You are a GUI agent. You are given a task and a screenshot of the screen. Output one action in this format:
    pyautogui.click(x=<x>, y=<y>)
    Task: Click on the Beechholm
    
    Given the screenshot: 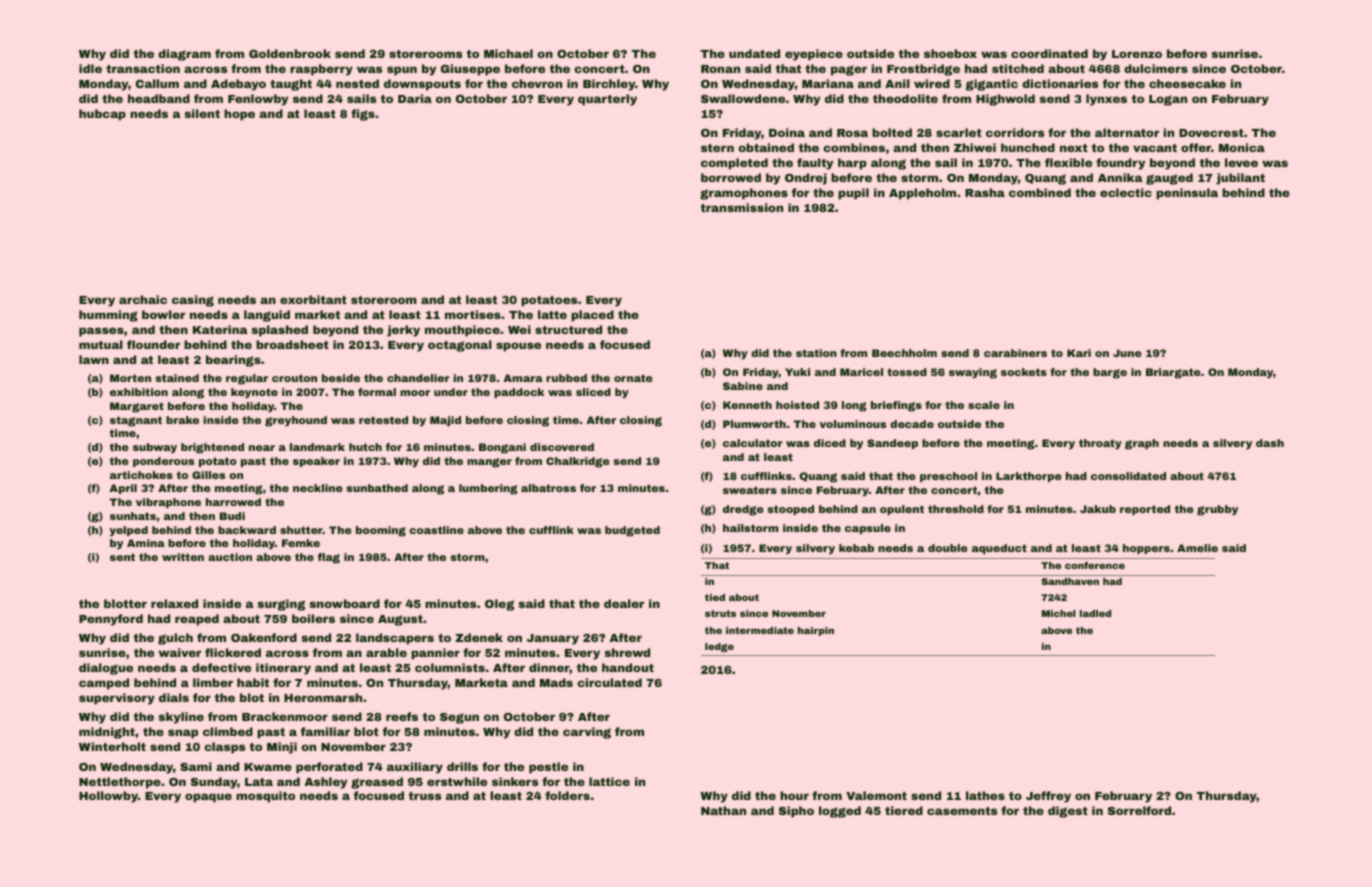 What is the action you would take?
    pyautogui.click(x=904, y=353)
